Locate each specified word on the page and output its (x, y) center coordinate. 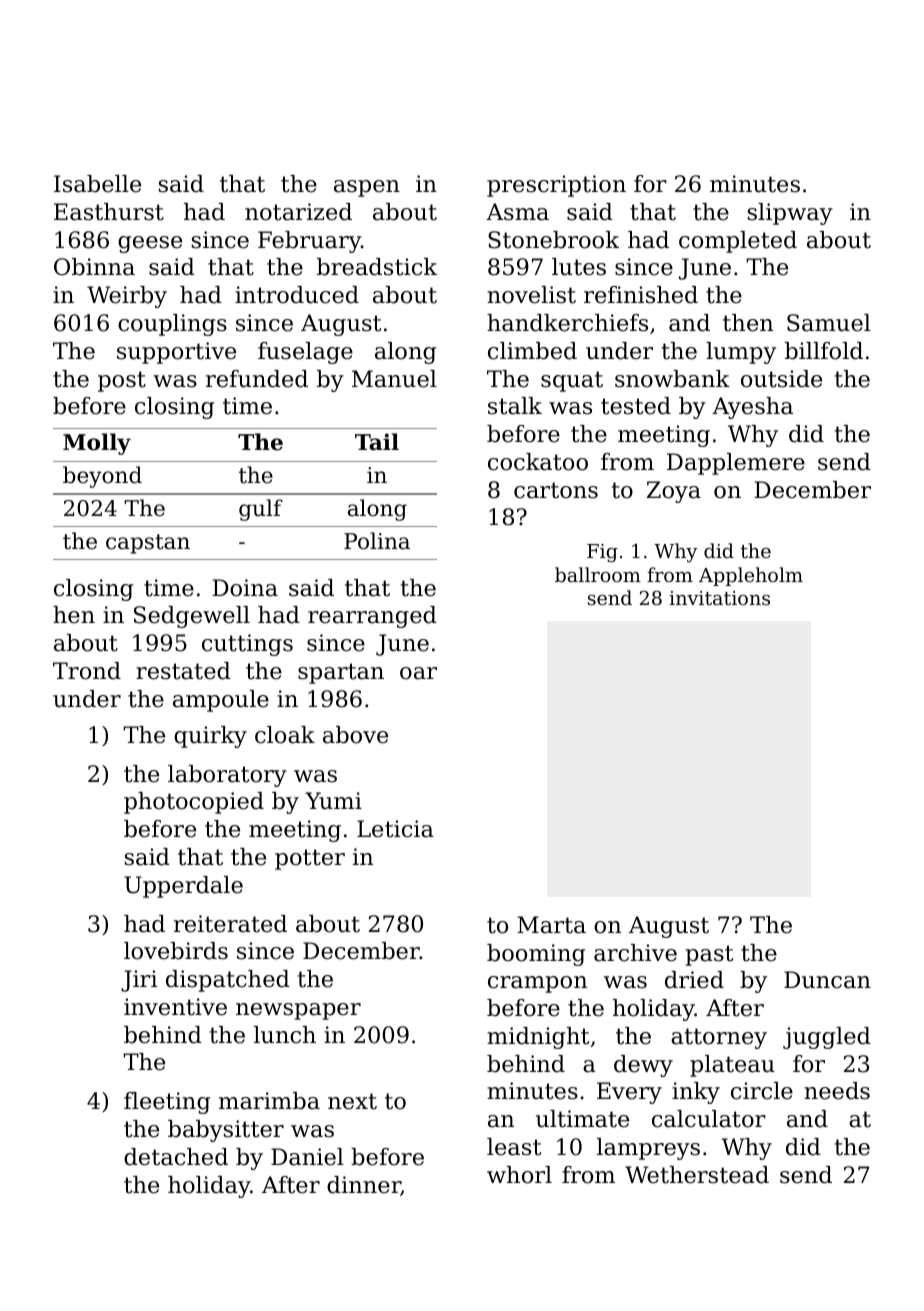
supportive (176, 353)
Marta (551, 925)
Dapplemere (736, 464)
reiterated (230, 924)
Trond (87, 671)
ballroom (598, 574)
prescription (556, 186)
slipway (790, 214)
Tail (377, 442)
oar (418, 673)
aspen (367, 188)
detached (176, 1157)
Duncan (827, 980)
